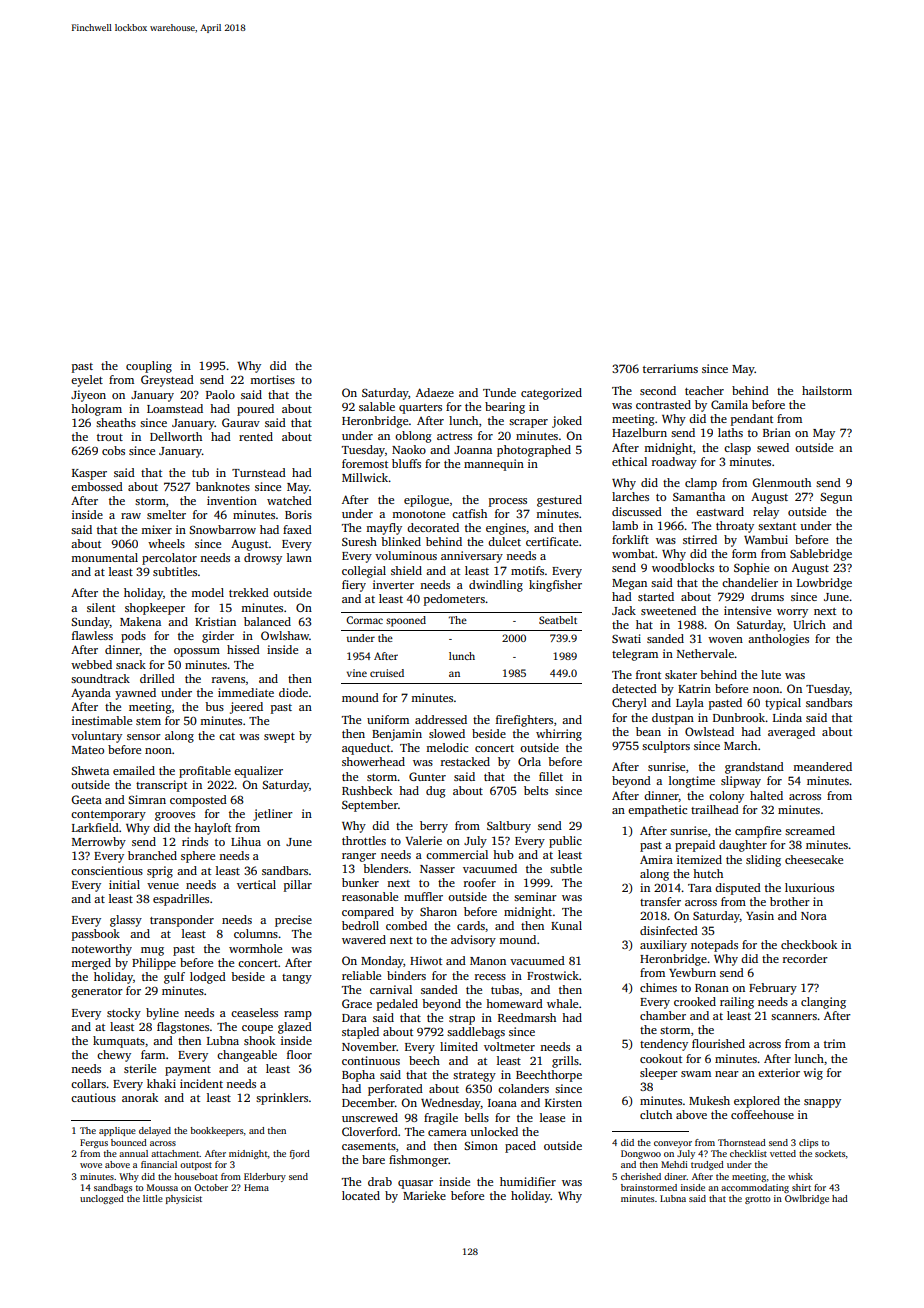 This screenshot has height=1308, width=924. What do you see at coordinates (781, 482) in the screenshot?
I see `Glenmouth` at bounding box center [781, 482].
